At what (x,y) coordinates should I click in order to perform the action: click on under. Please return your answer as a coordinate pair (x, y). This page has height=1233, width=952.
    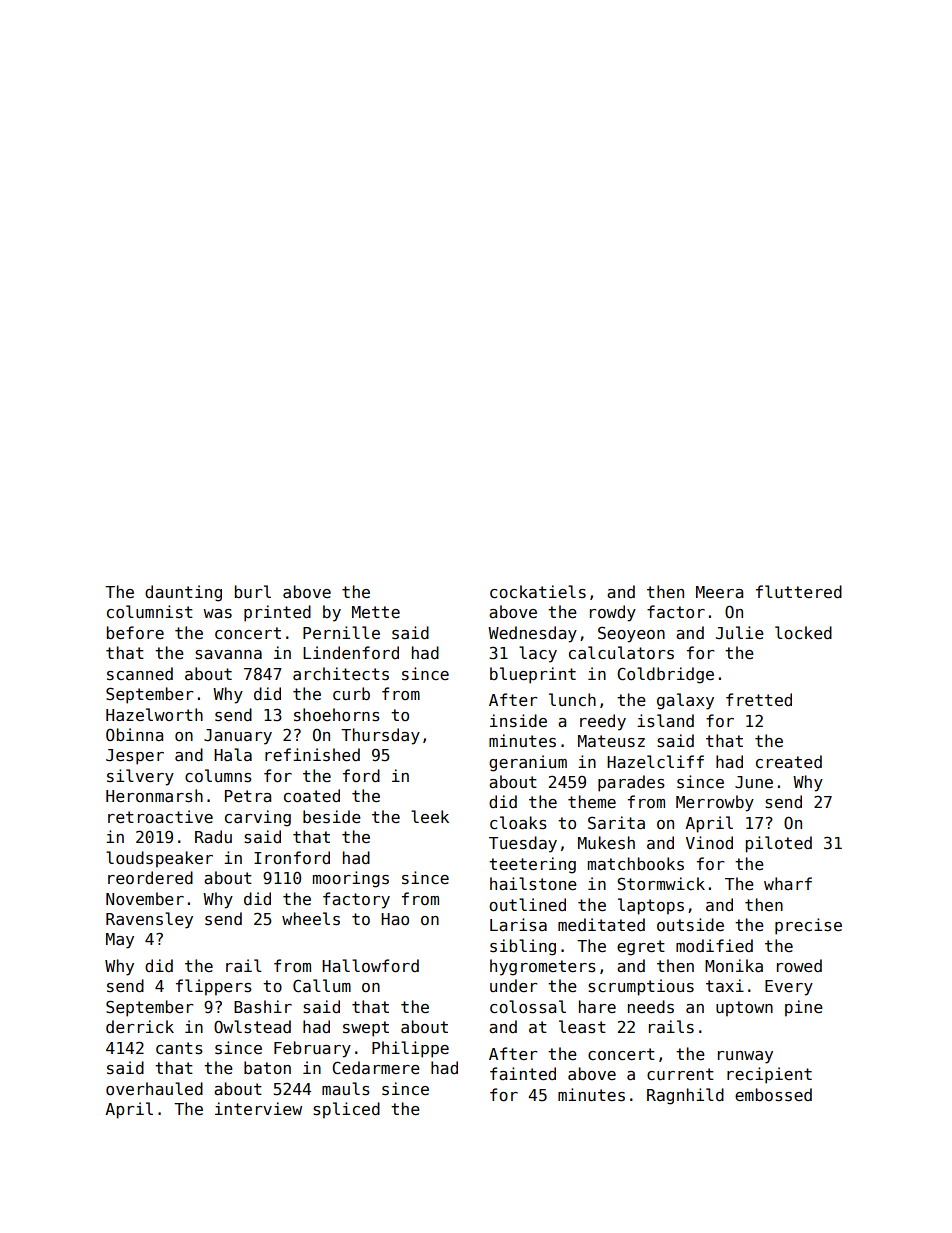
    Looking at the image, I should click on (513, 985).
